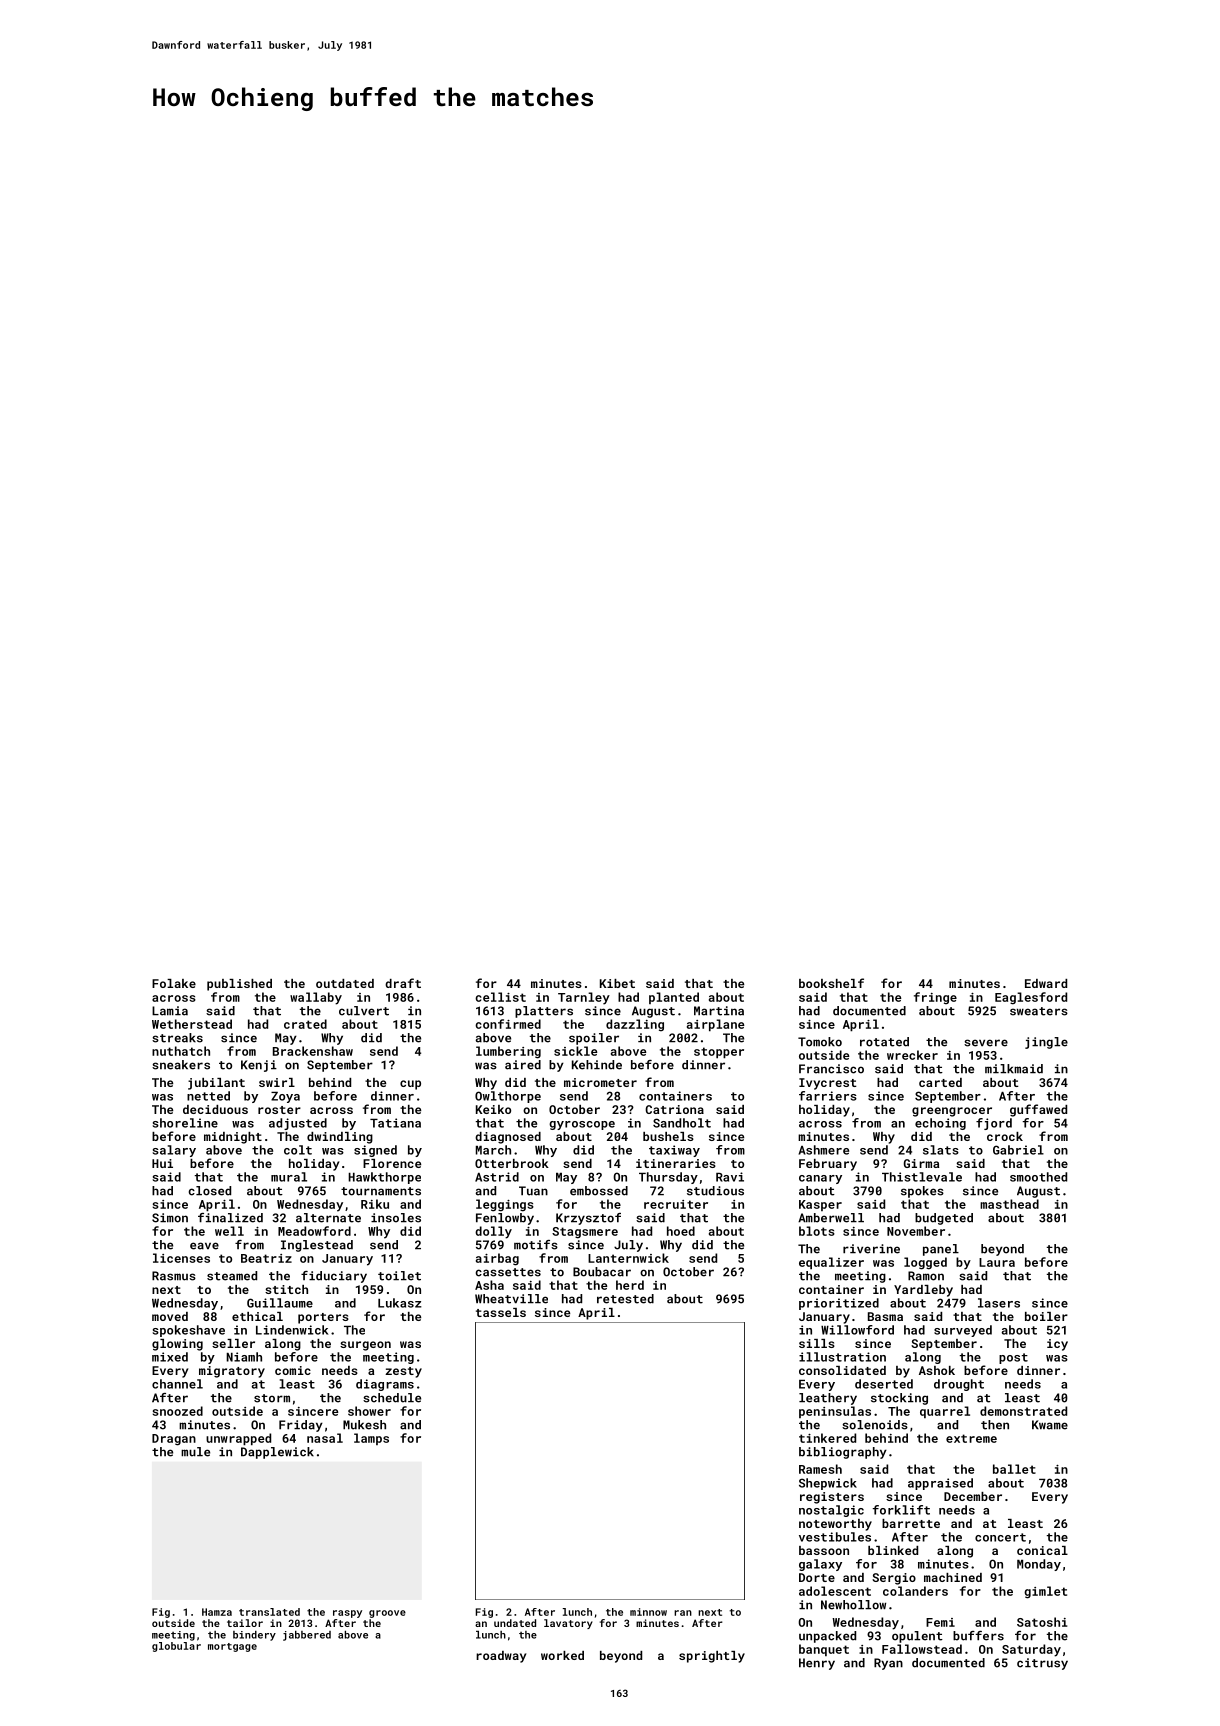 The image size is (1220, 1726). Describe the element at coordinates (501, 1312) in the document. I see `tassels` at that location.
